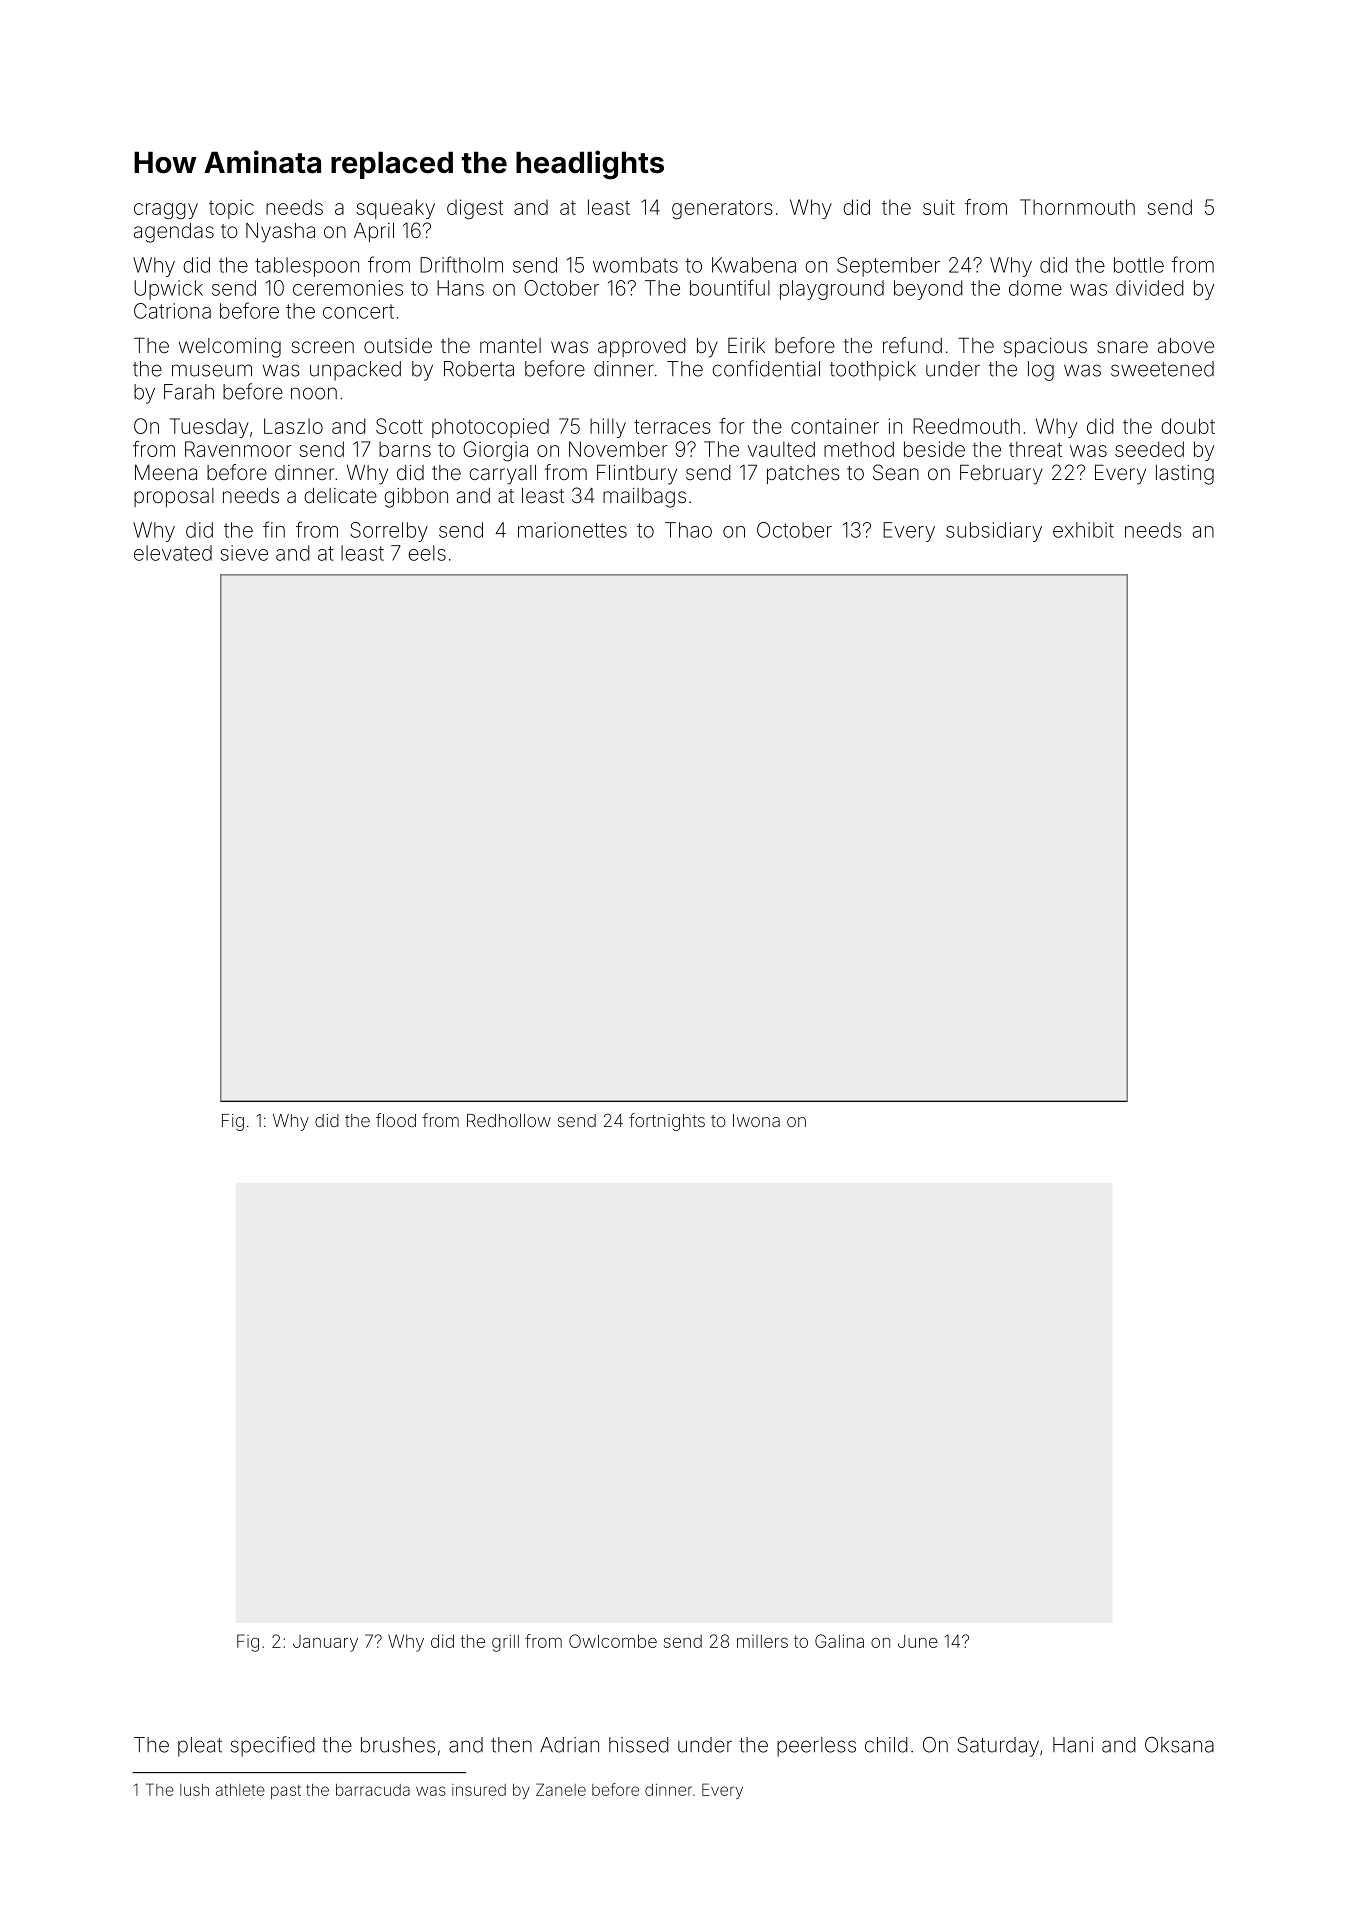 This document has height=1907, width=1348. I want to click on Galina, so click(839, 1641).
